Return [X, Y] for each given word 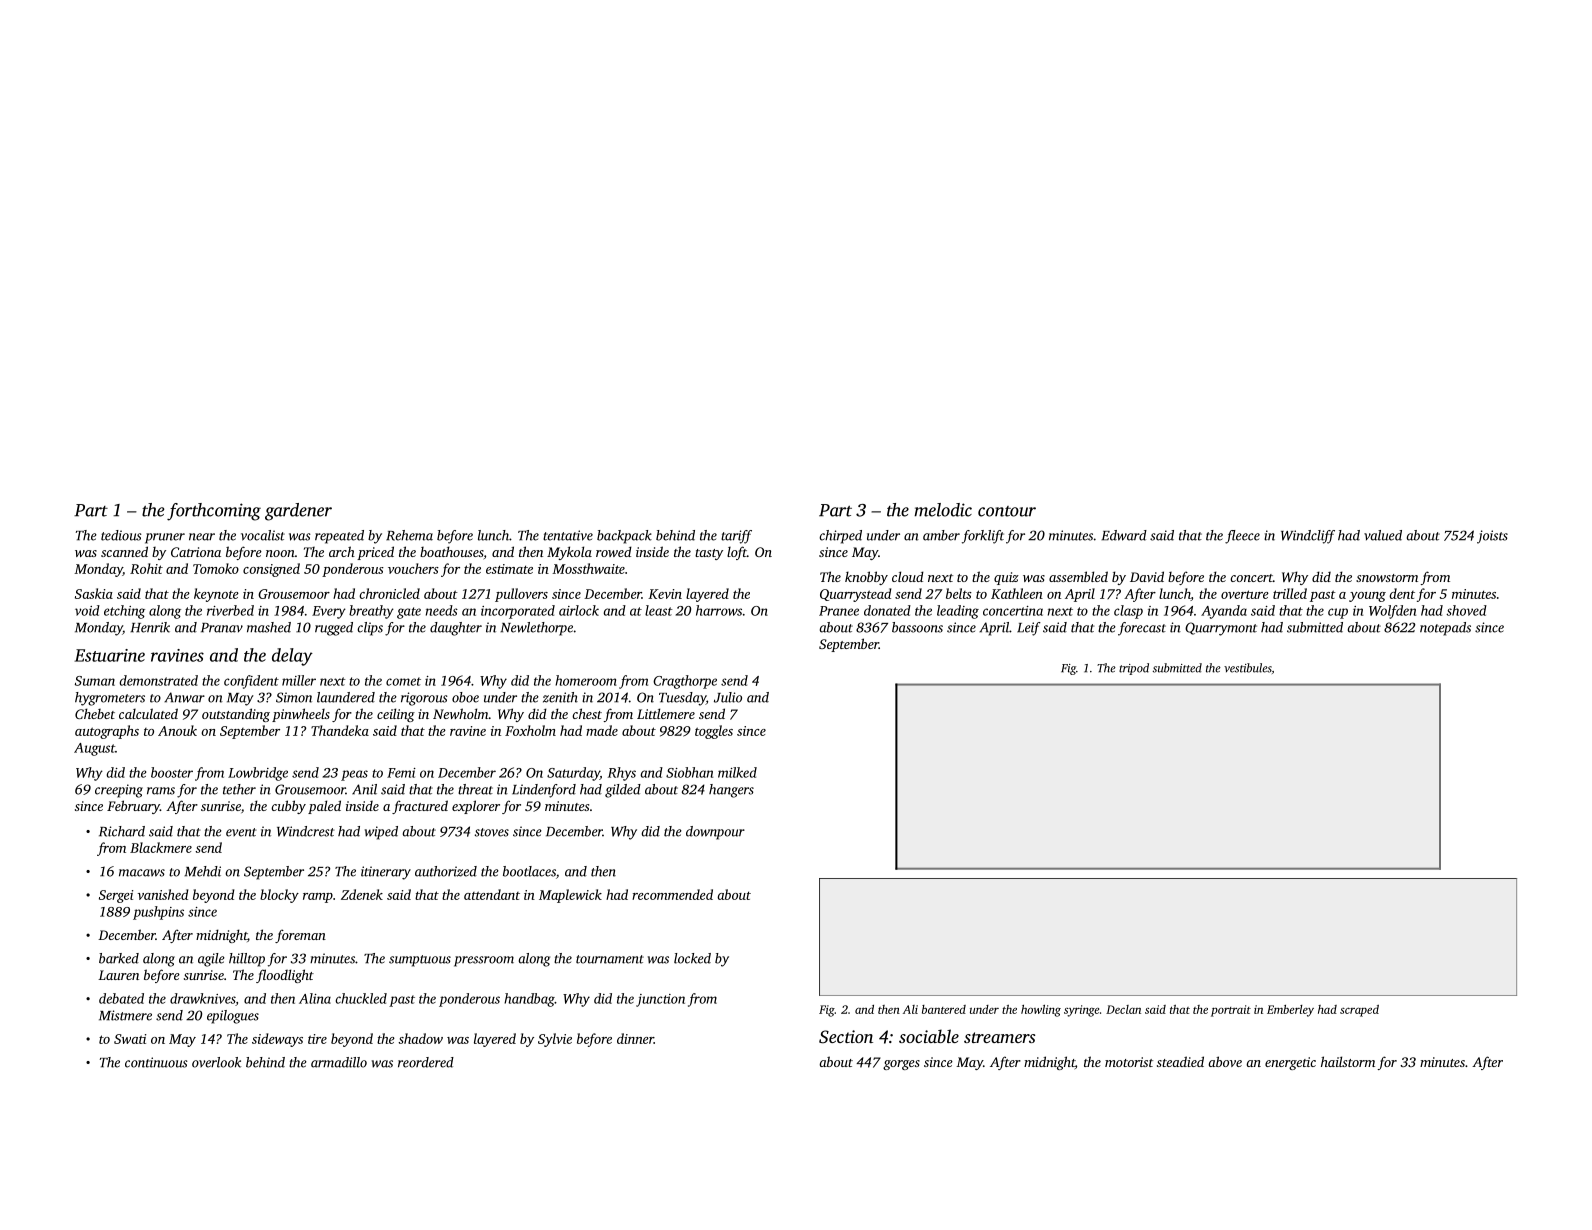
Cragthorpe [685, 682]
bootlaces [529, 871]
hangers [731, 791]
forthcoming [214, 512]
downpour [715, 833]
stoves [492, 832]
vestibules [1248, 668]
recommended [672, 894]
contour [1007, 511]
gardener [298, 512]
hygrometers [110, 699]
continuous [156, 1062]
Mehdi [202, 871]
